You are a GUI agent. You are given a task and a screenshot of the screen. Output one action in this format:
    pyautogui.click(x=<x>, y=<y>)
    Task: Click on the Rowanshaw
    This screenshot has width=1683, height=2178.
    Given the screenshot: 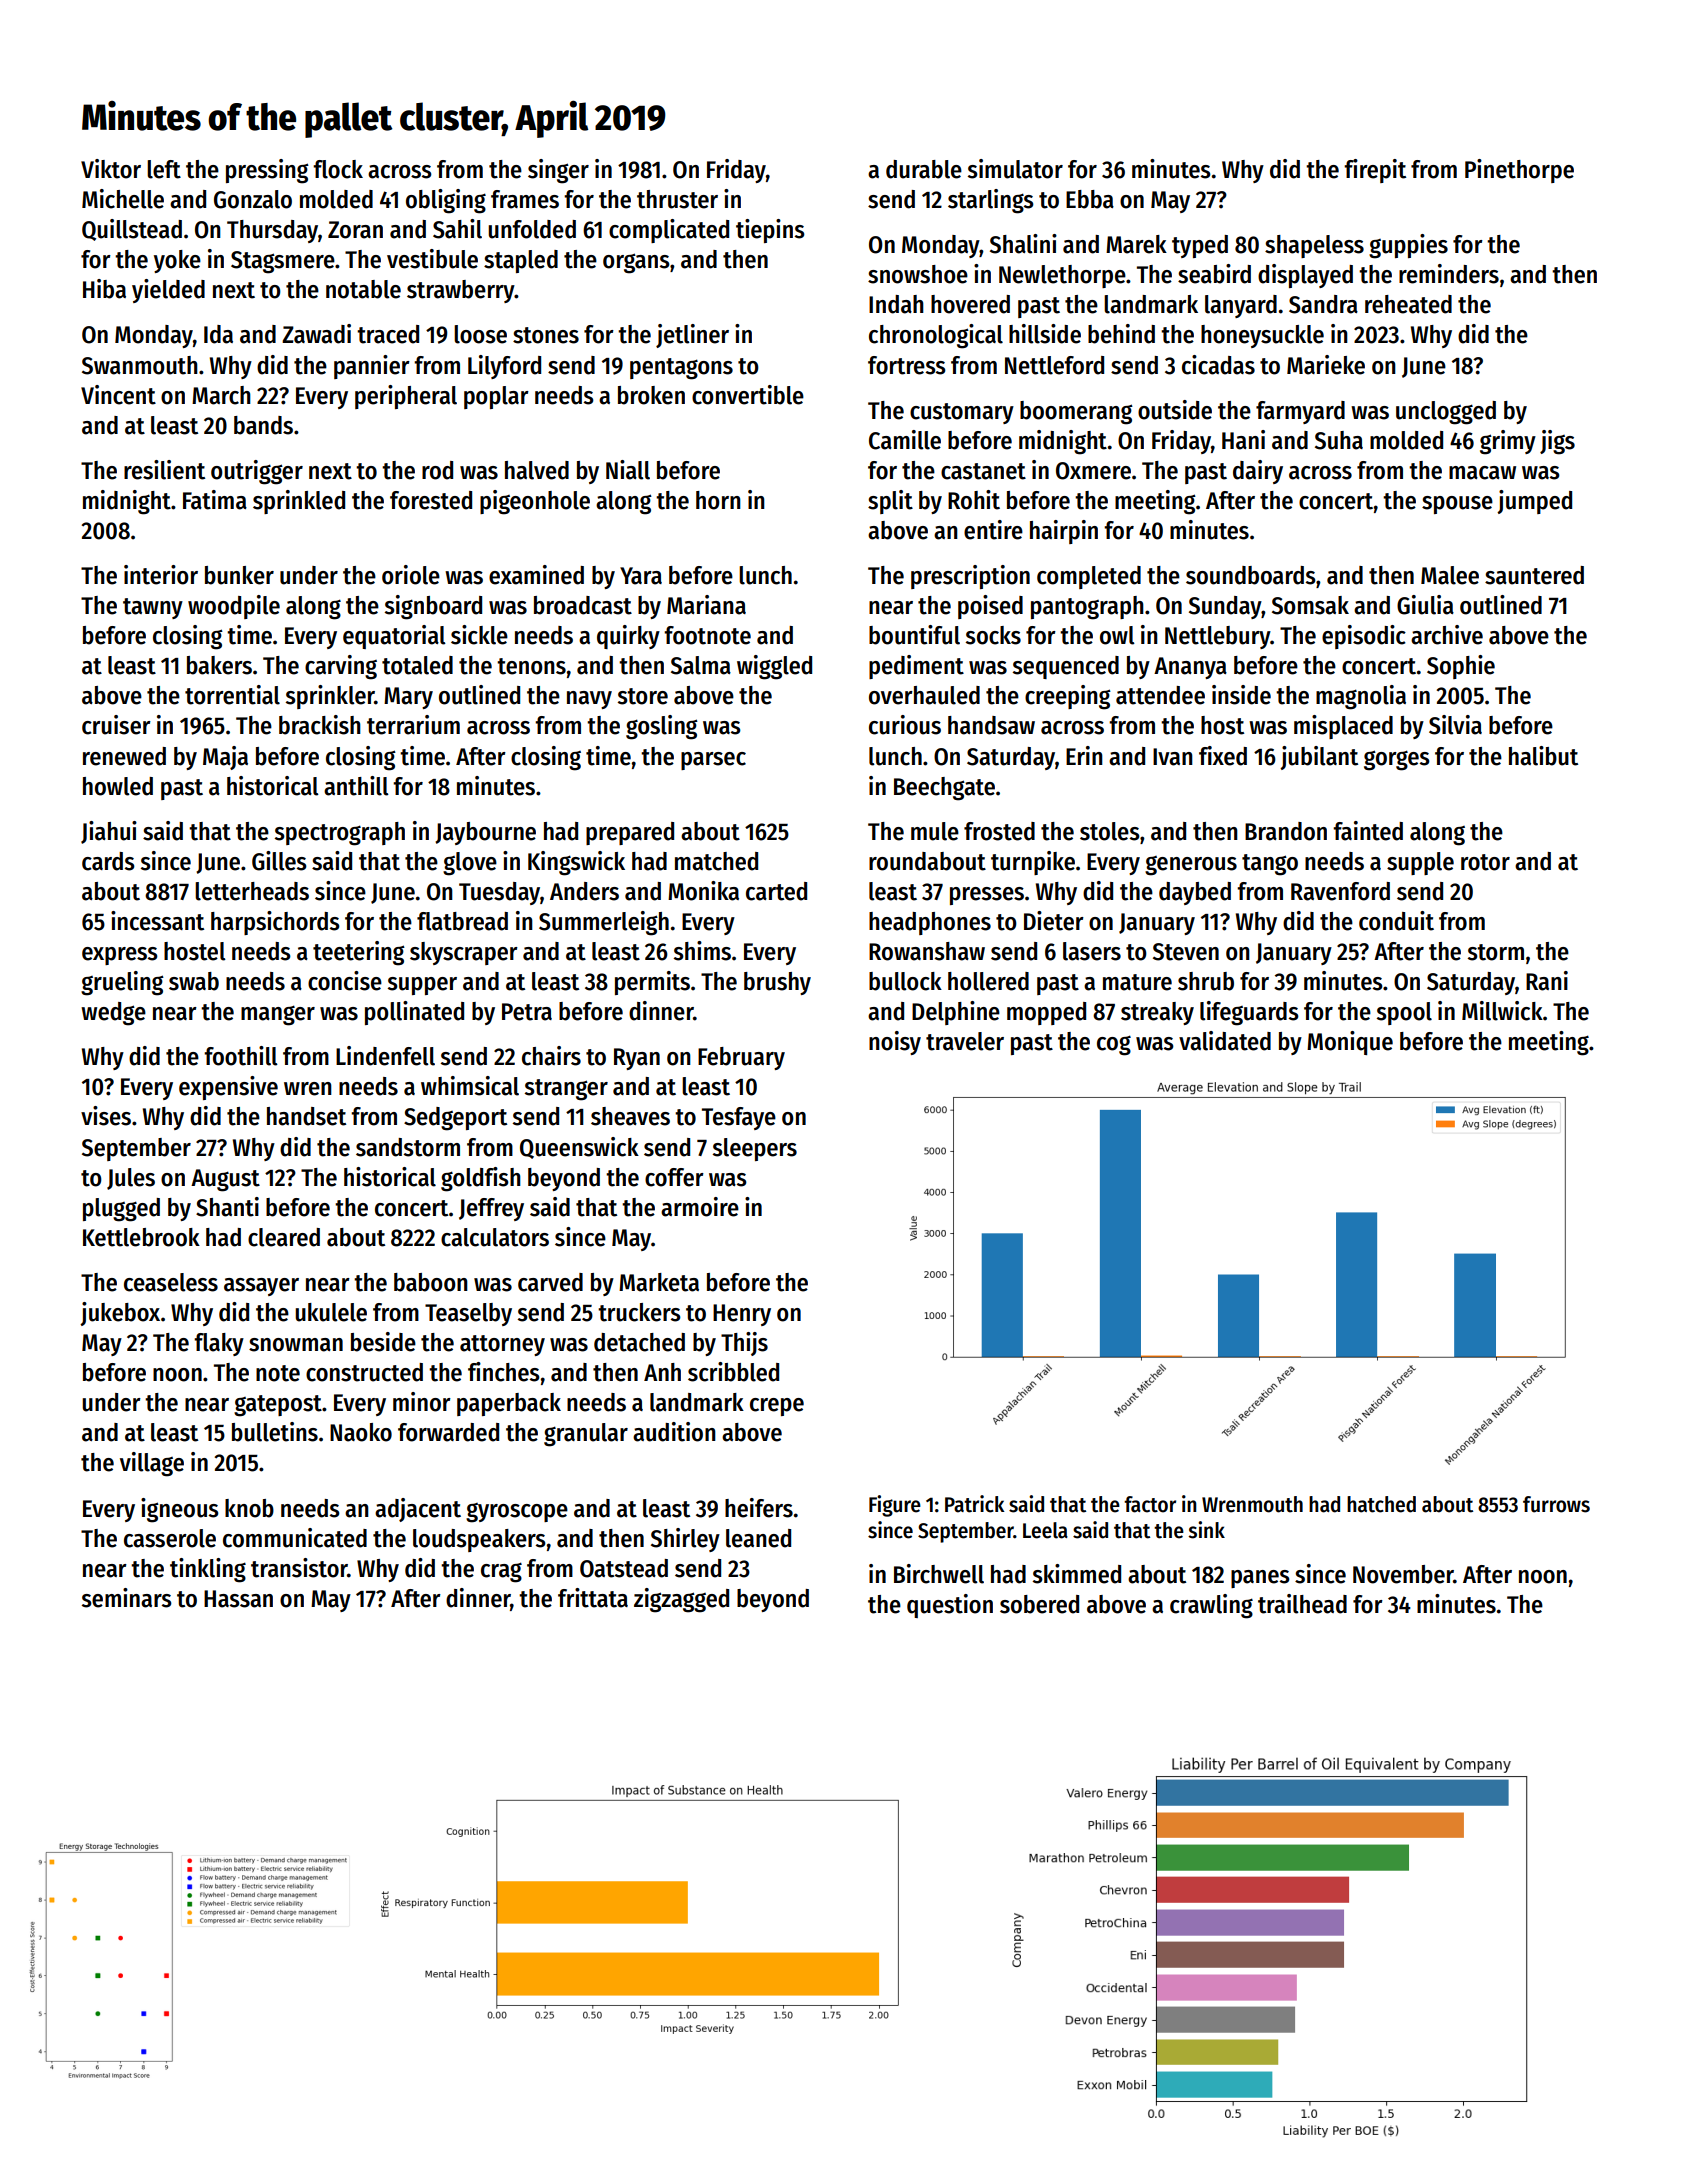 What is the action you would take?
    pyautogui.click(x=927, y=951)
